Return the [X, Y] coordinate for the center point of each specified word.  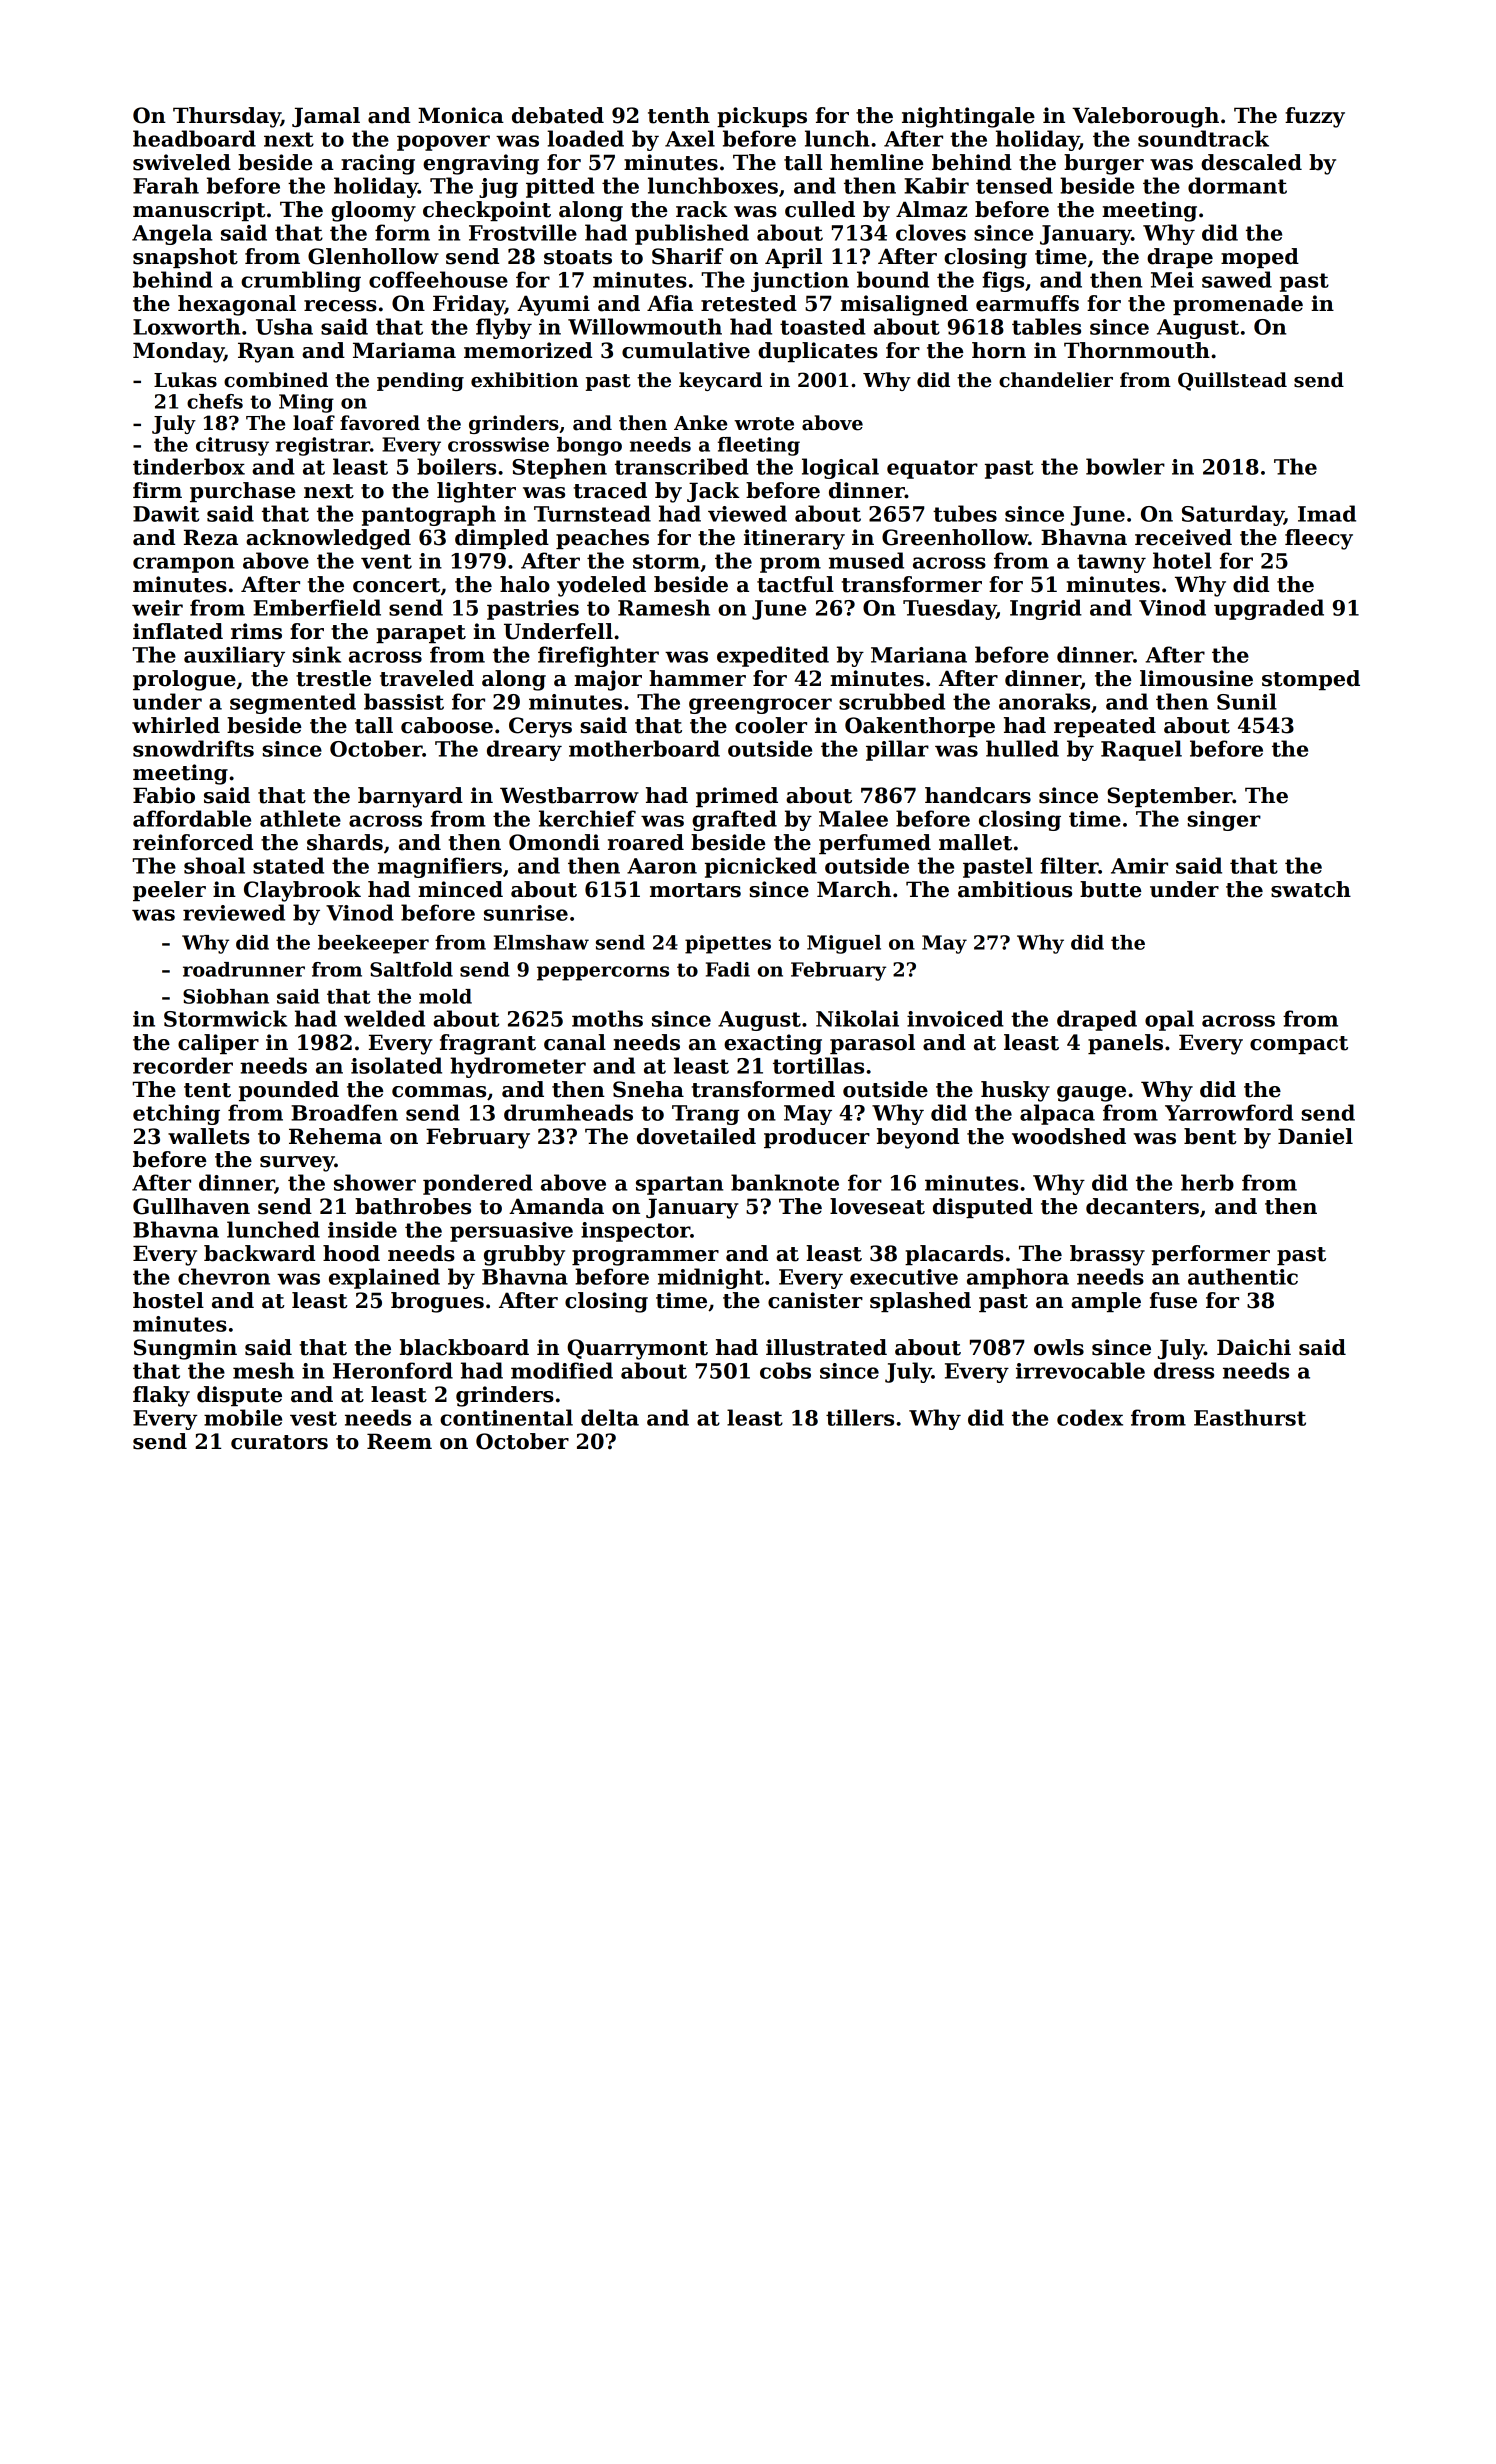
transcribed [682, 466]
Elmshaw [541, 942]
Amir [1139, 866]
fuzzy [1315, 117]
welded [384, 1018]
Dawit [166, 514]
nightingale [968, 117]
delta [610, 1417]
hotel [1182, 560]
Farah [166, 185]
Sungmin [185, 1349]
